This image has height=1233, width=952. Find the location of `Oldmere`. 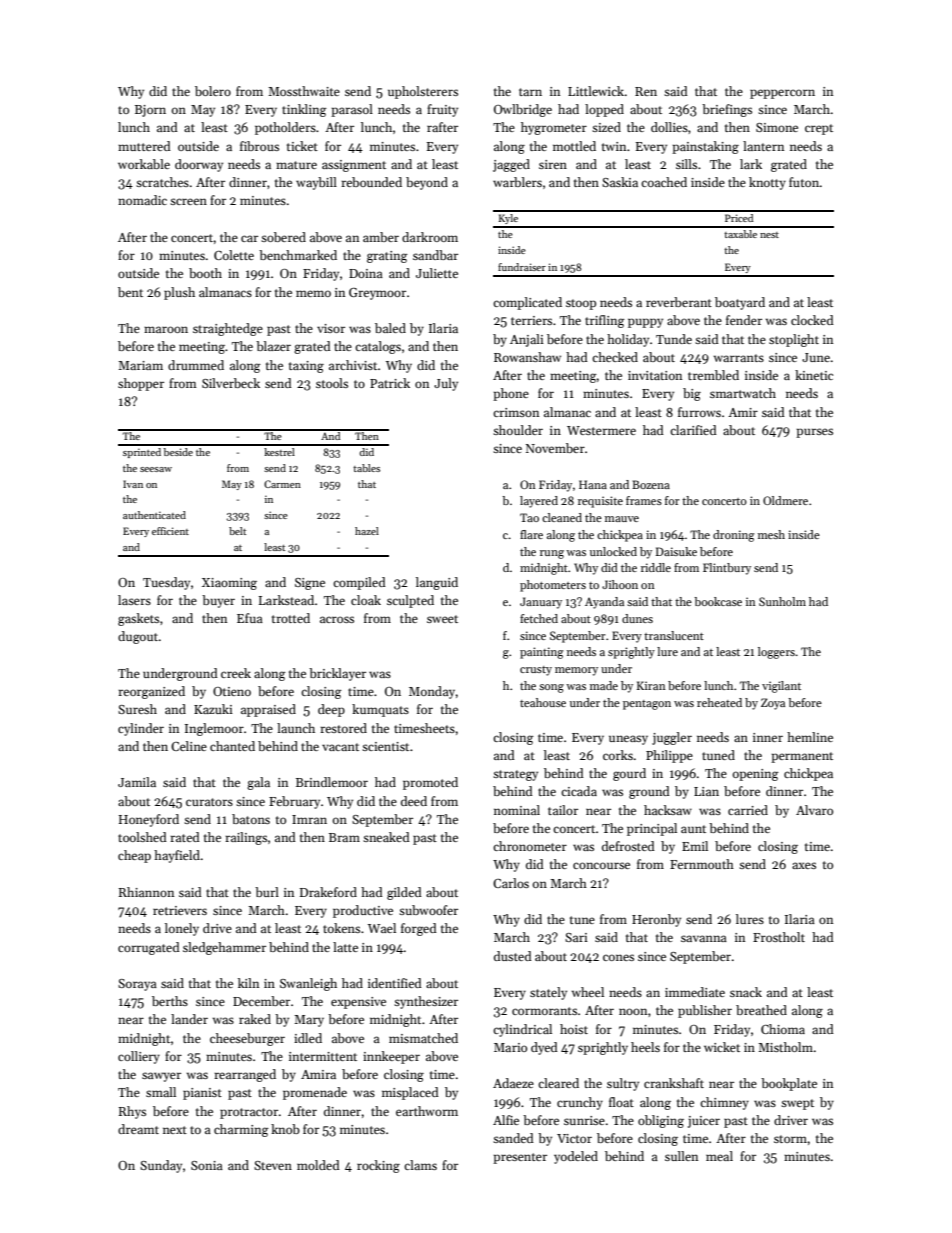

Oldmere is located at coordinates (785, 500).
